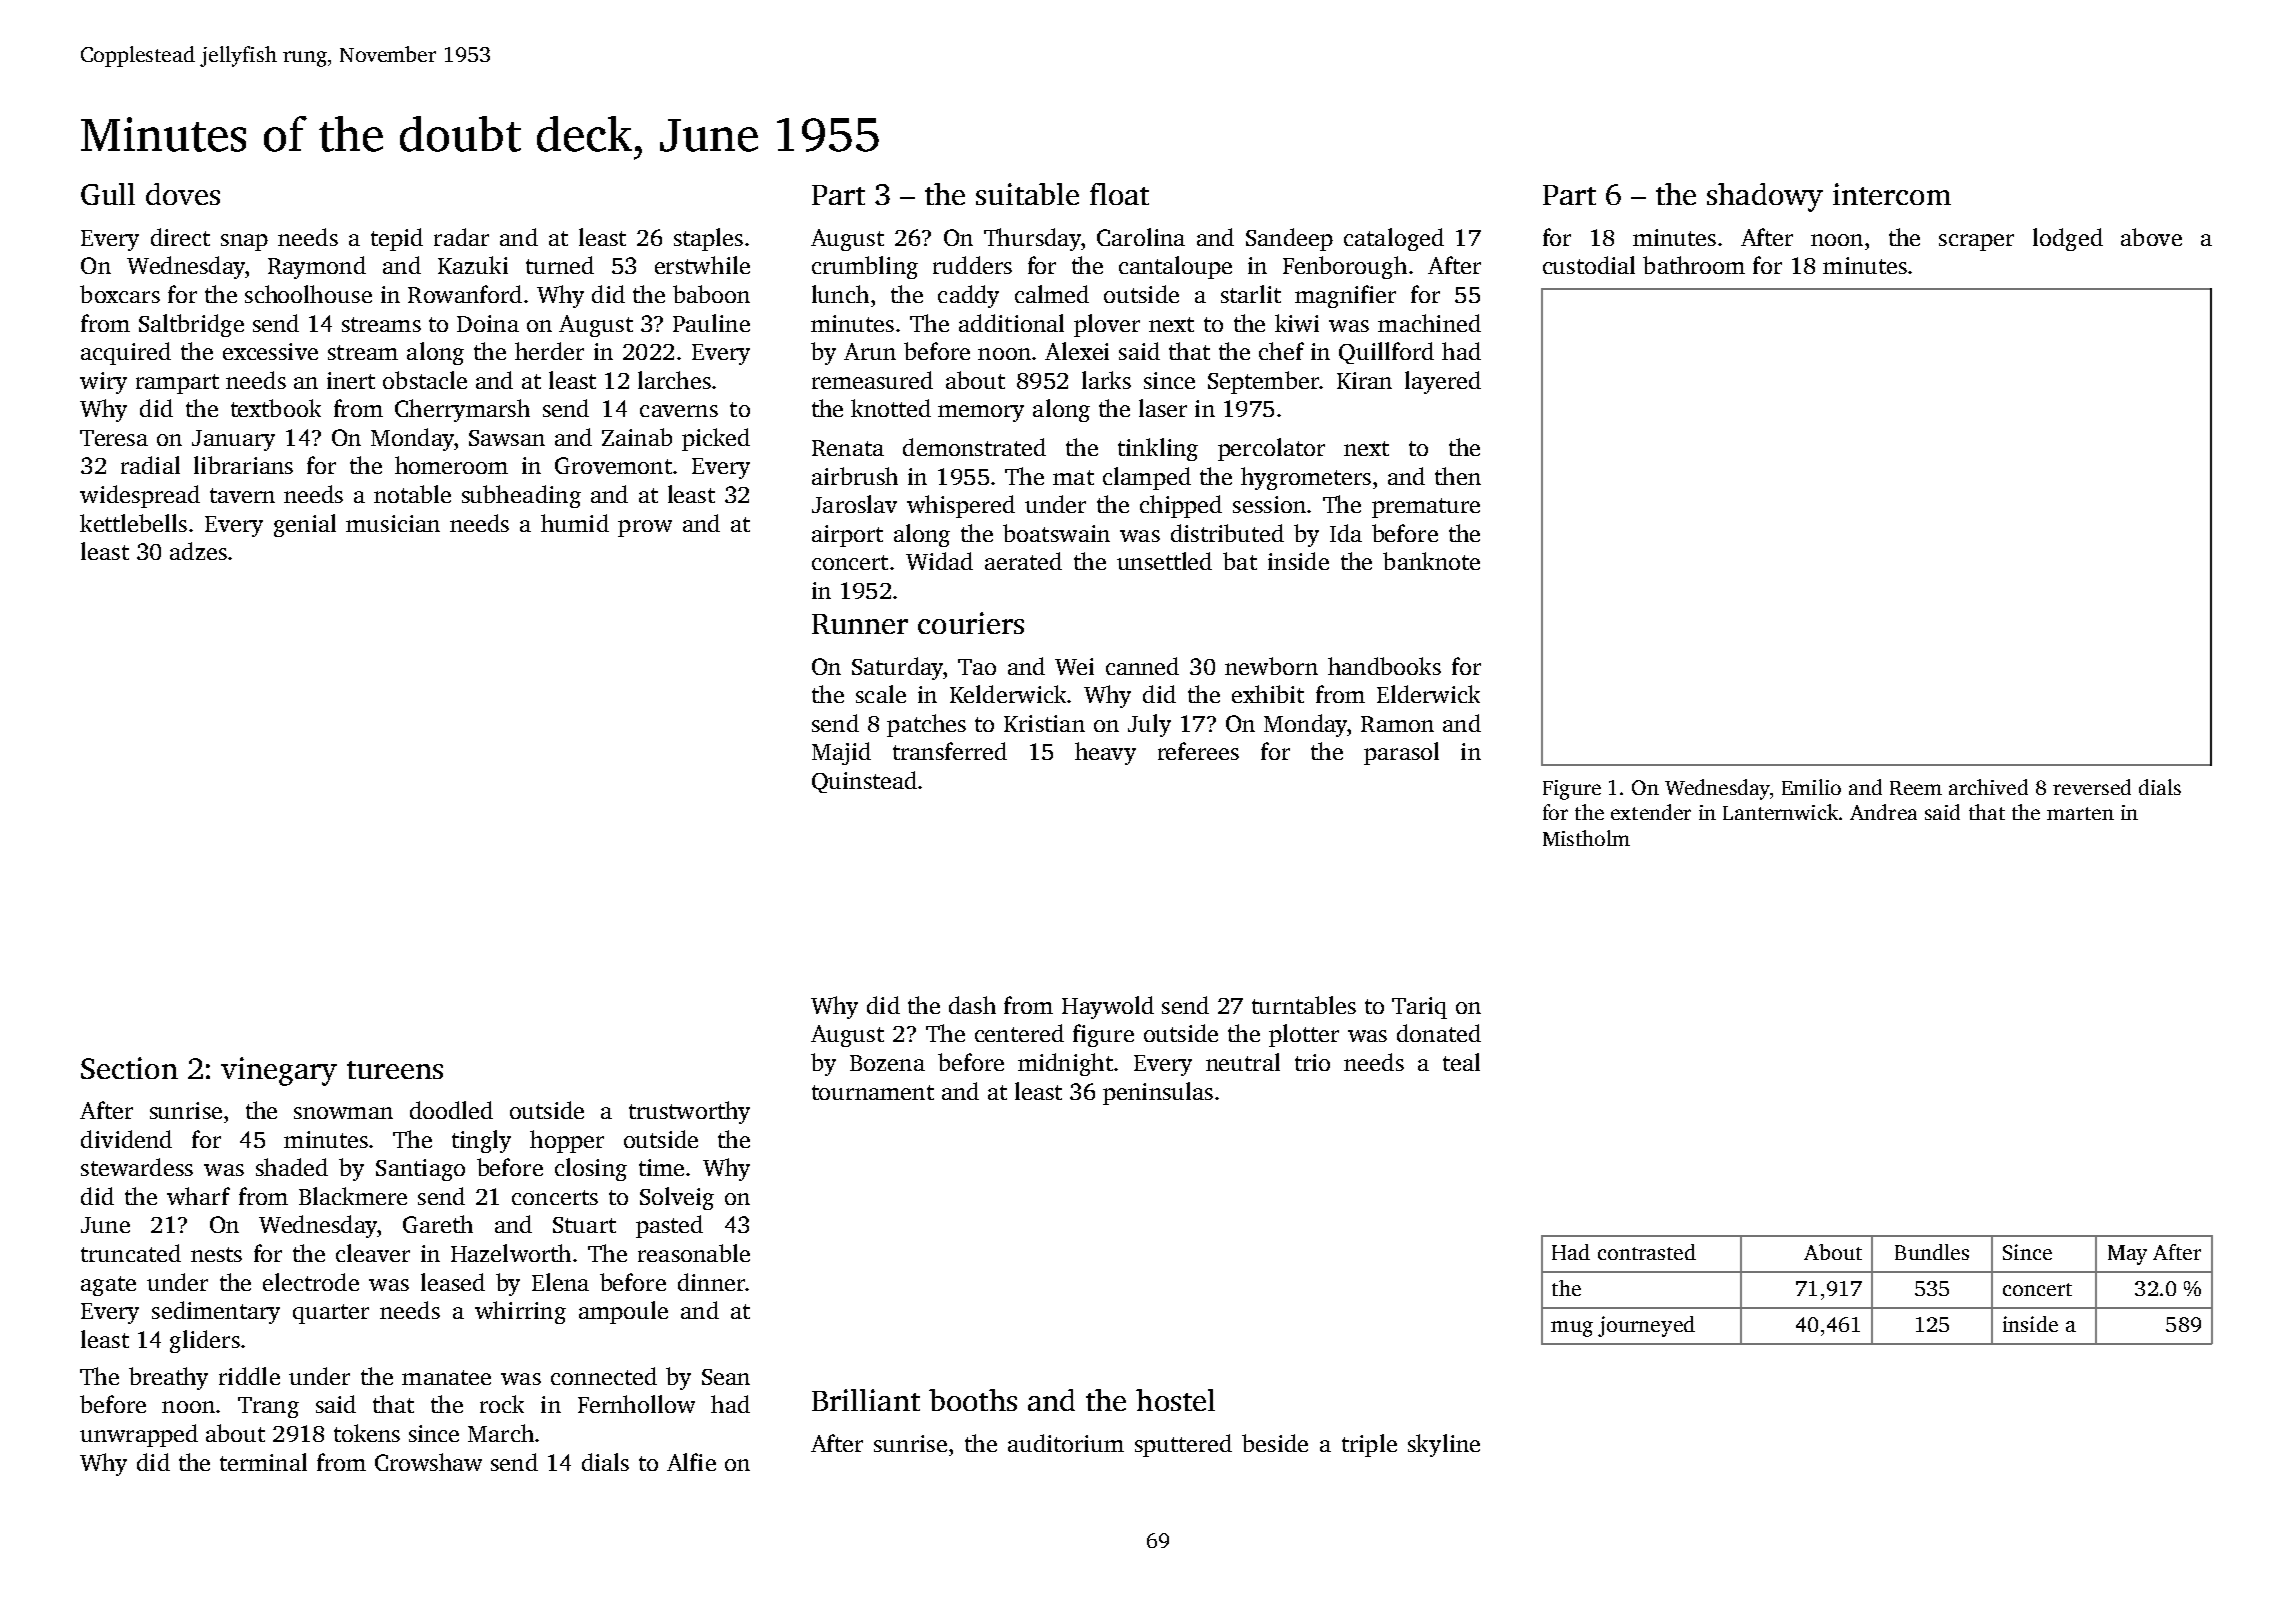  What do you see at coordinates (1119, 194) in the image?
I see `float` at bounding box center [1119, 194].
